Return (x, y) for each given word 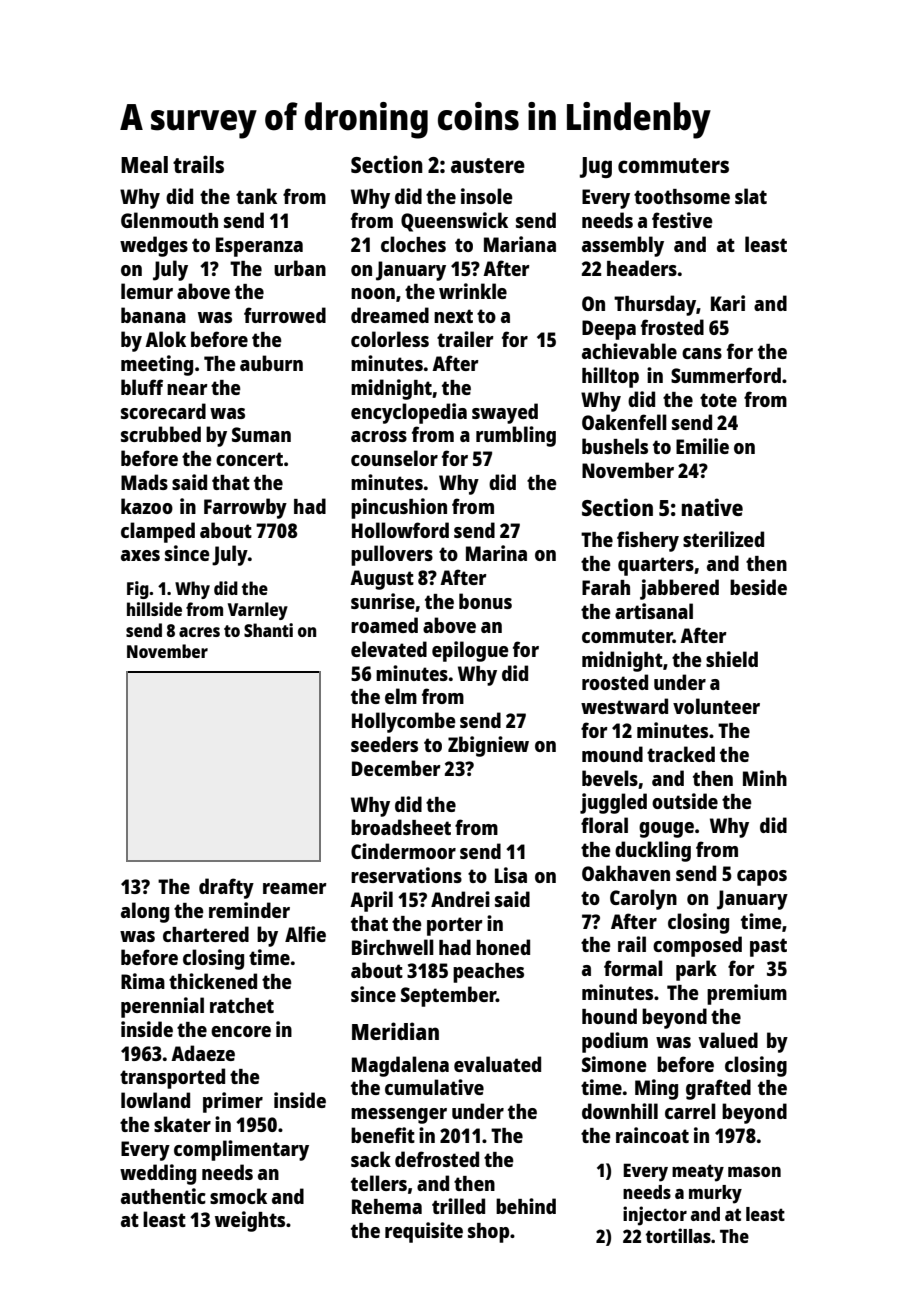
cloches (413, 244)
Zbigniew (488, 746)
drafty (226, 888)
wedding (158, 1174)
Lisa (511, 875)
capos (762, 878)
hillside (154, 609)
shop (488, 1233)
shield (732, 659)
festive (682, 220)
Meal (144, 164)
